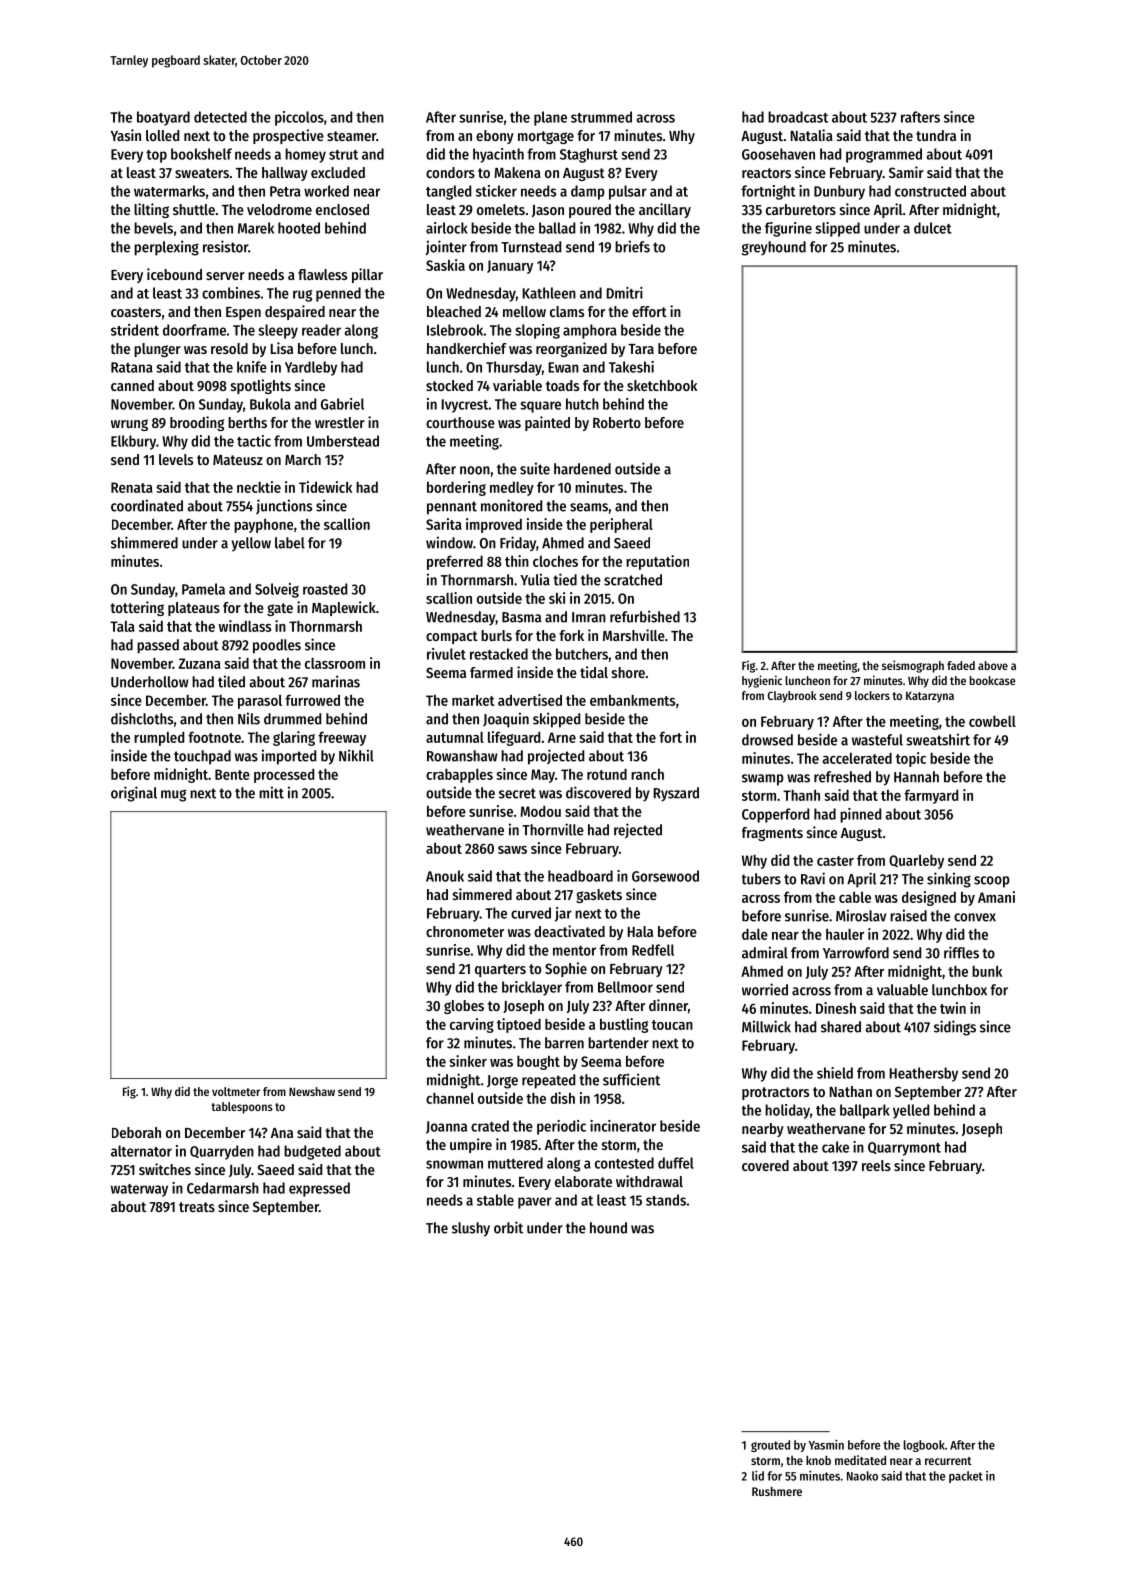 This image has height=1596, width=1128. I want to click on March, so click(303, 459).
